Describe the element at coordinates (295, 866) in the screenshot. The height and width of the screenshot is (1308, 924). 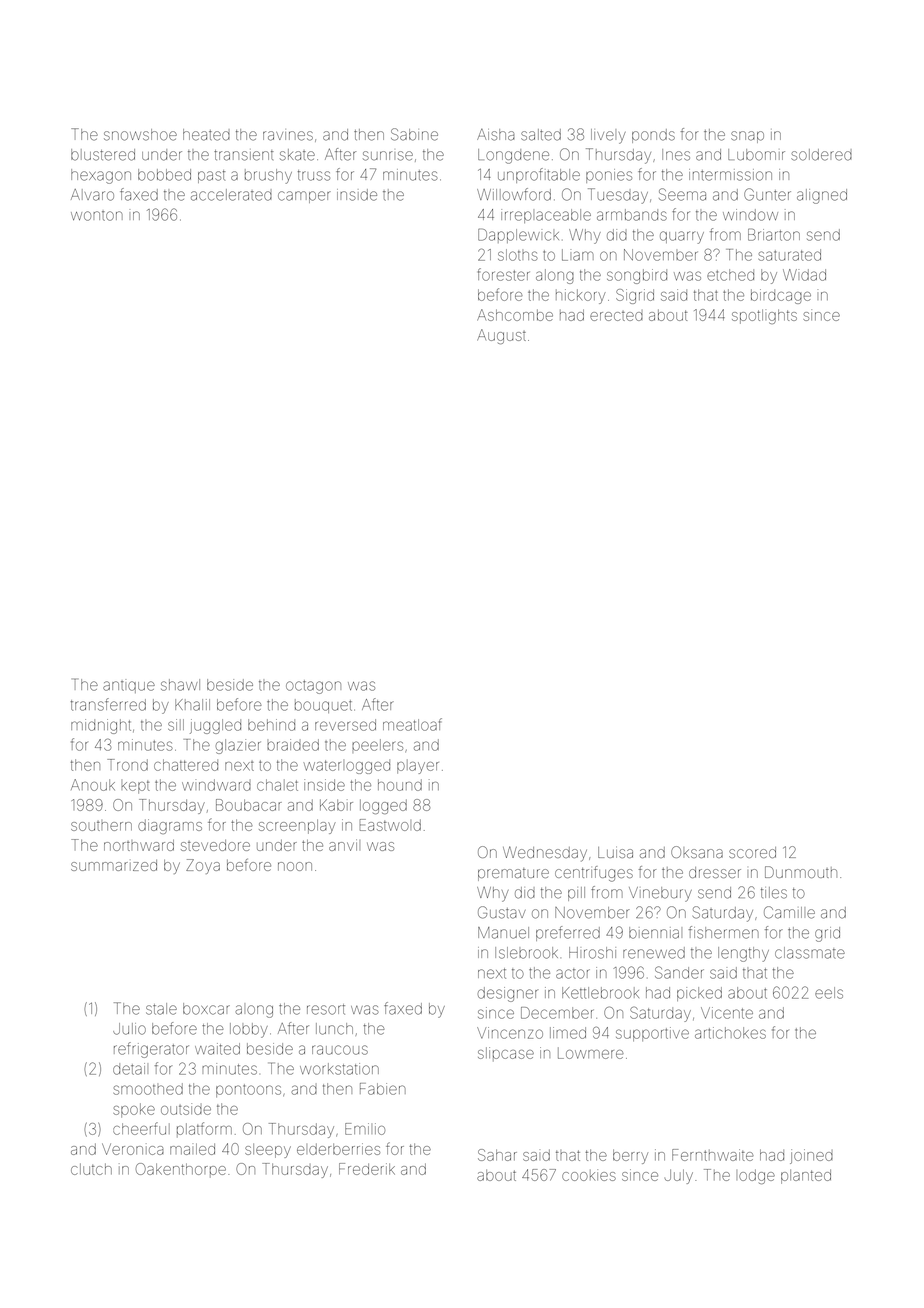
I see `noon` at that location.
